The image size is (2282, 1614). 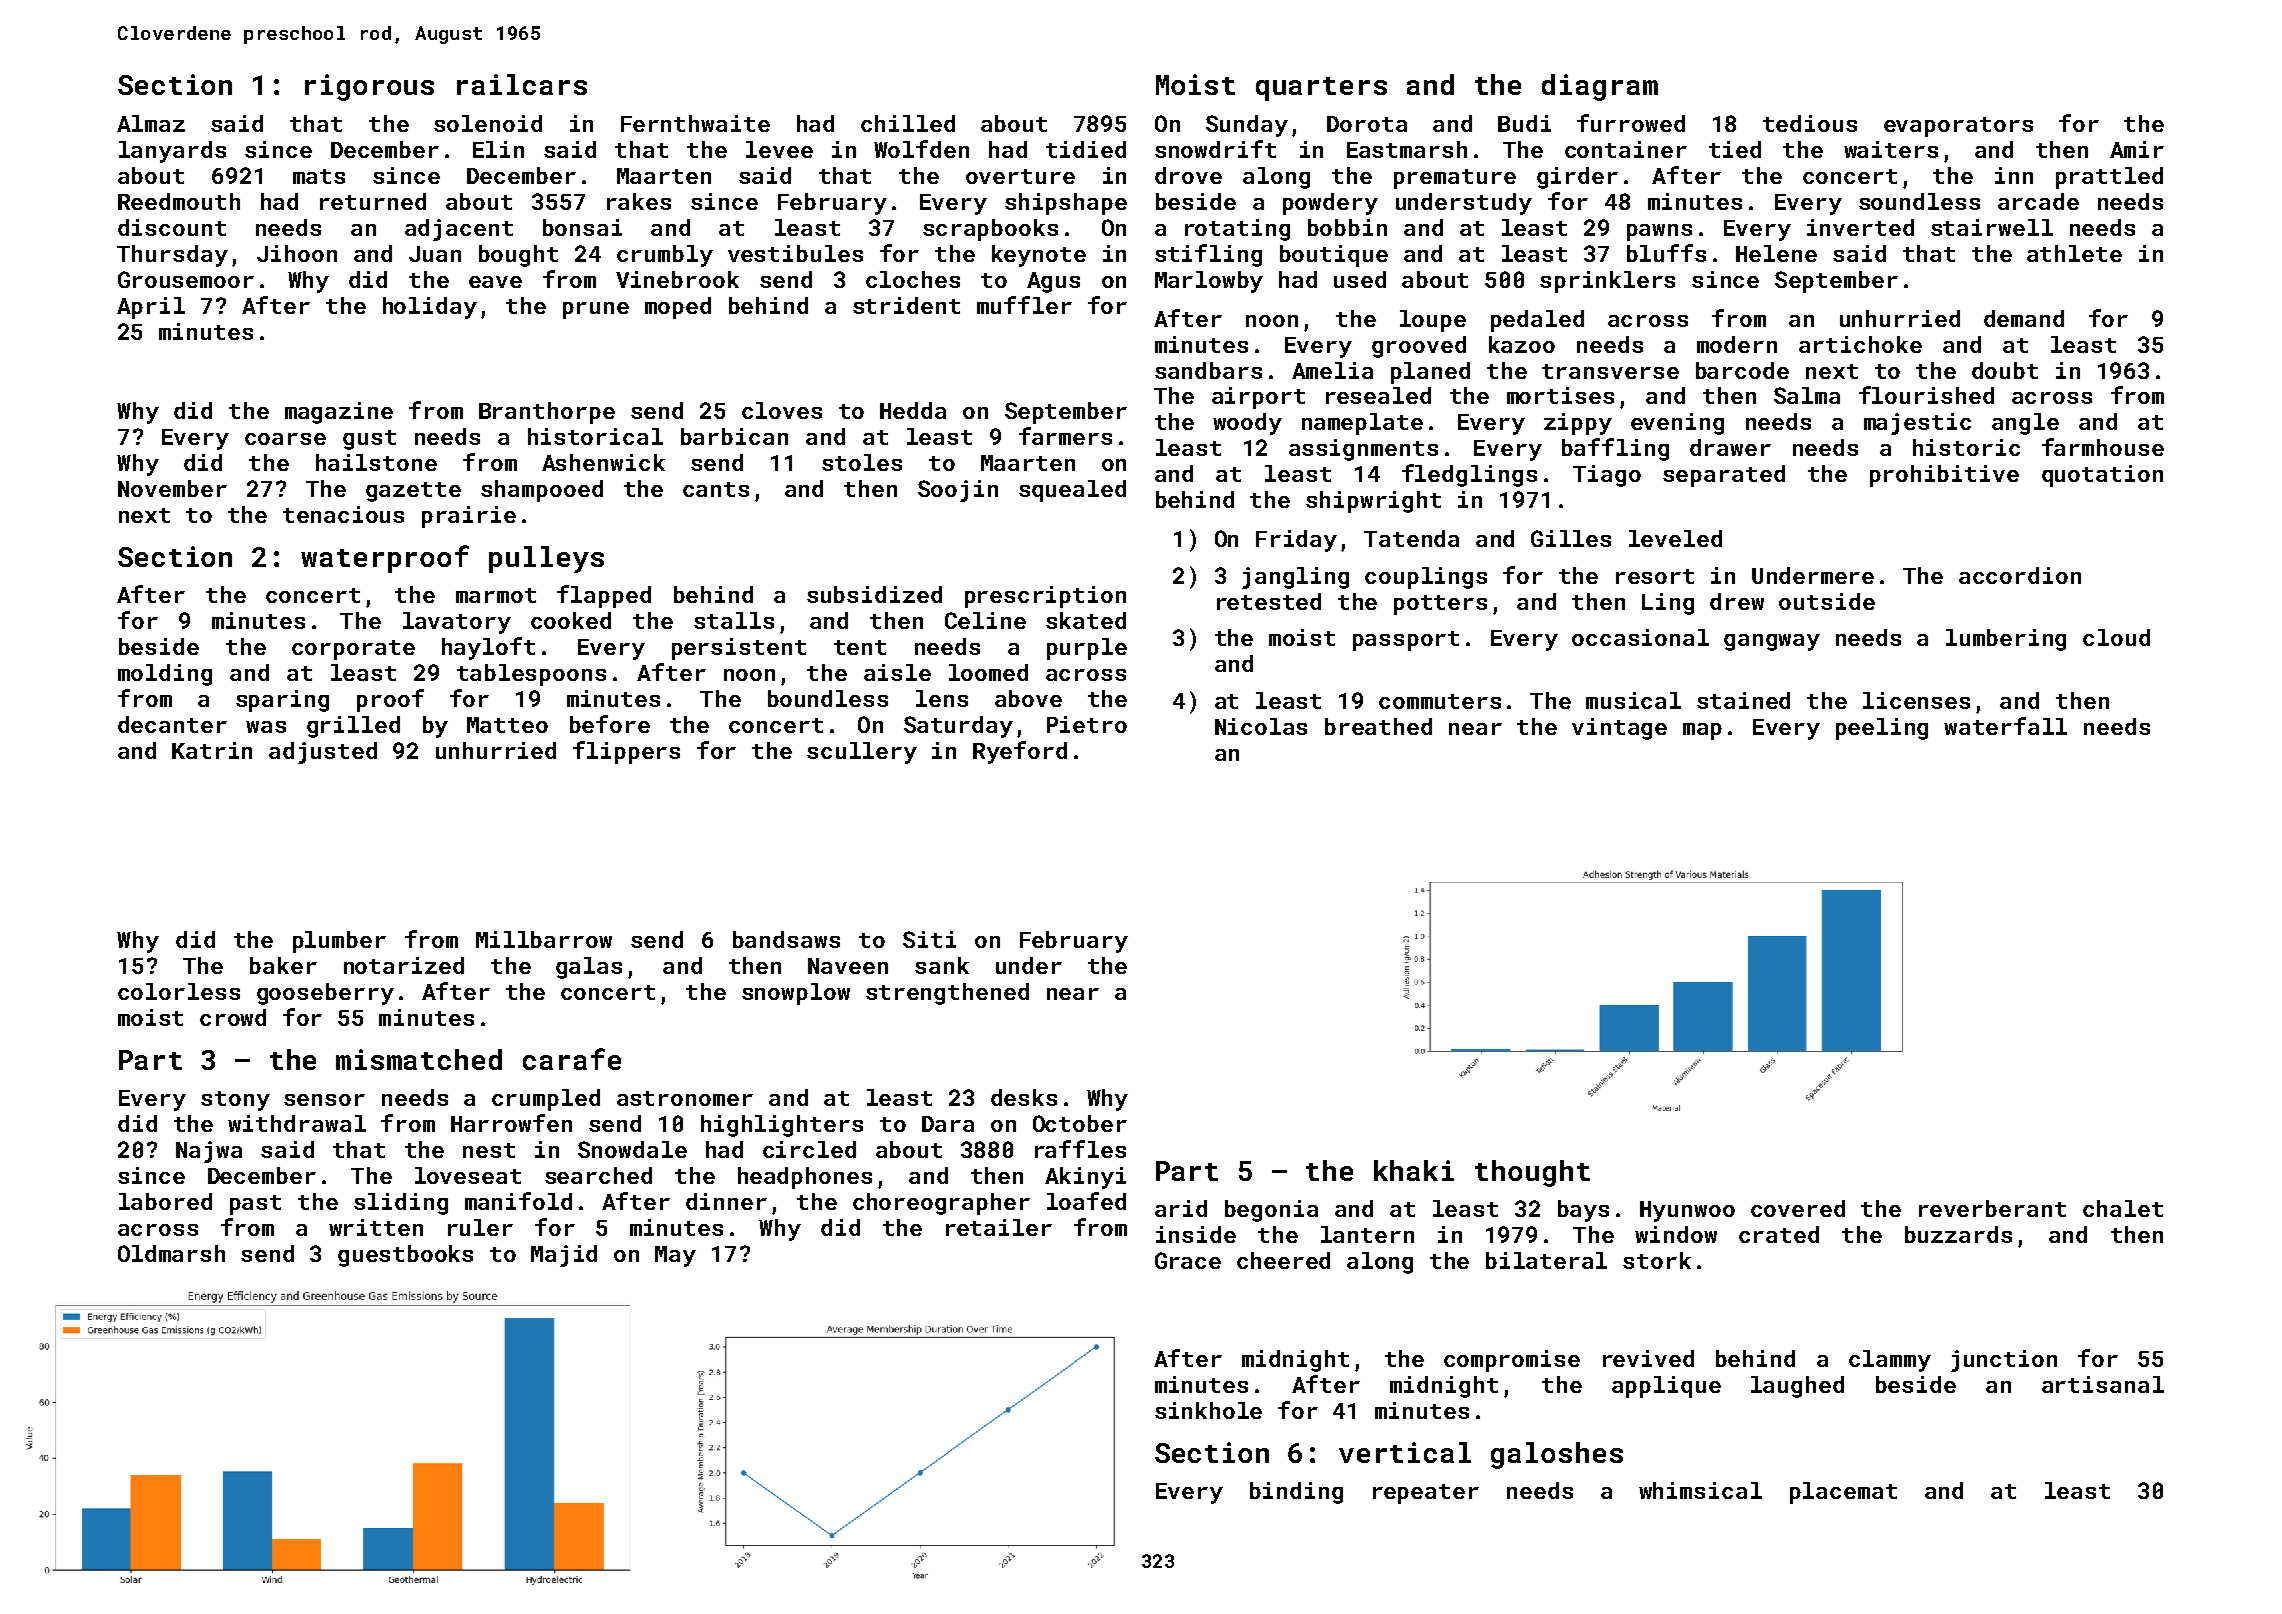 What do you see at coordinates (571, 620) in the screenshot?
I see `cooked` at bounding box center [571, 620].
